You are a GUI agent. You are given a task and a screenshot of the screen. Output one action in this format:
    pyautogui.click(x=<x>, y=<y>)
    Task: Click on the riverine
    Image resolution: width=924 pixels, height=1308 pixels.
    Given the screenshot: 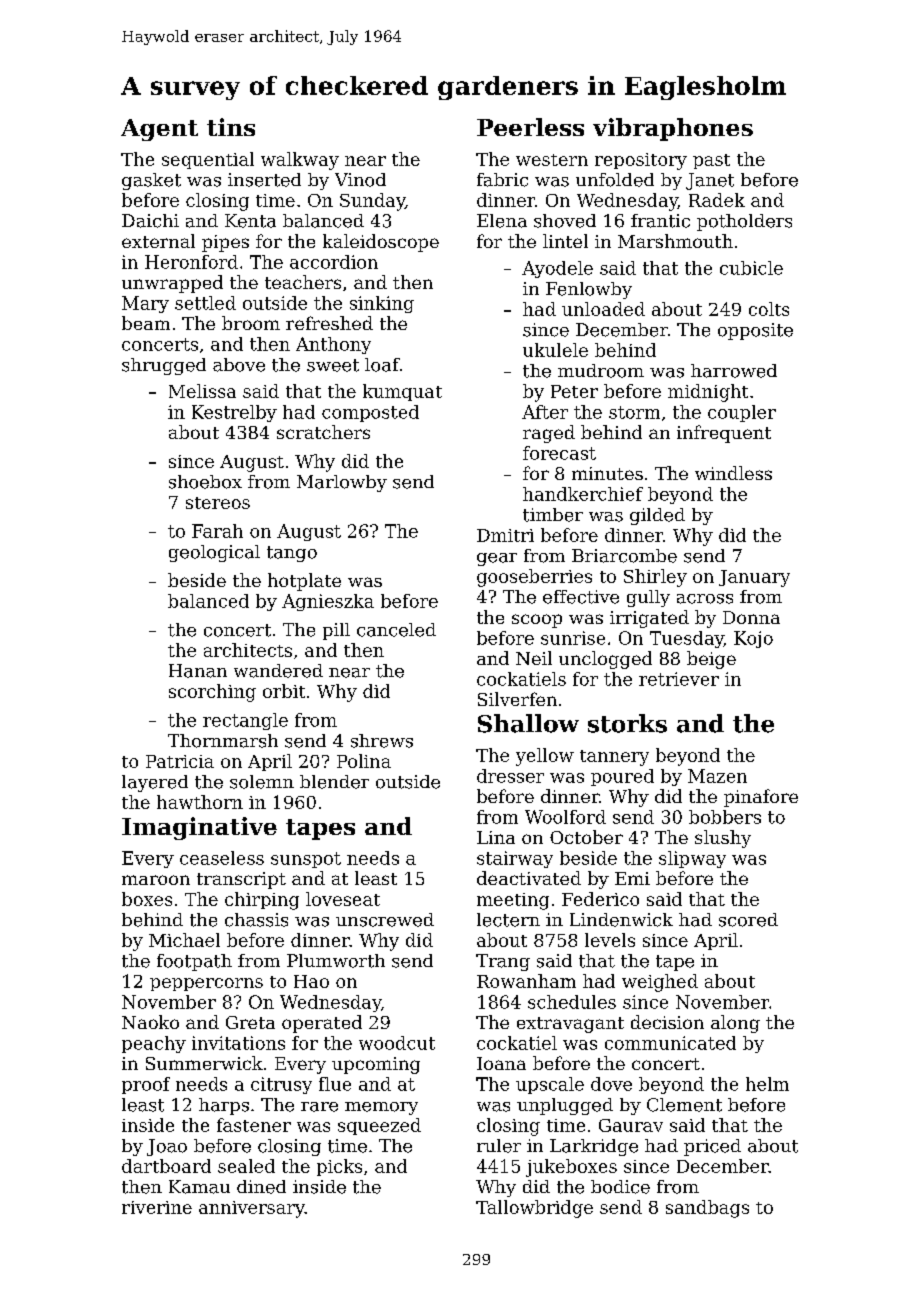 What is the action you would take?
    pyautogui.click(x=157, y=1207)
